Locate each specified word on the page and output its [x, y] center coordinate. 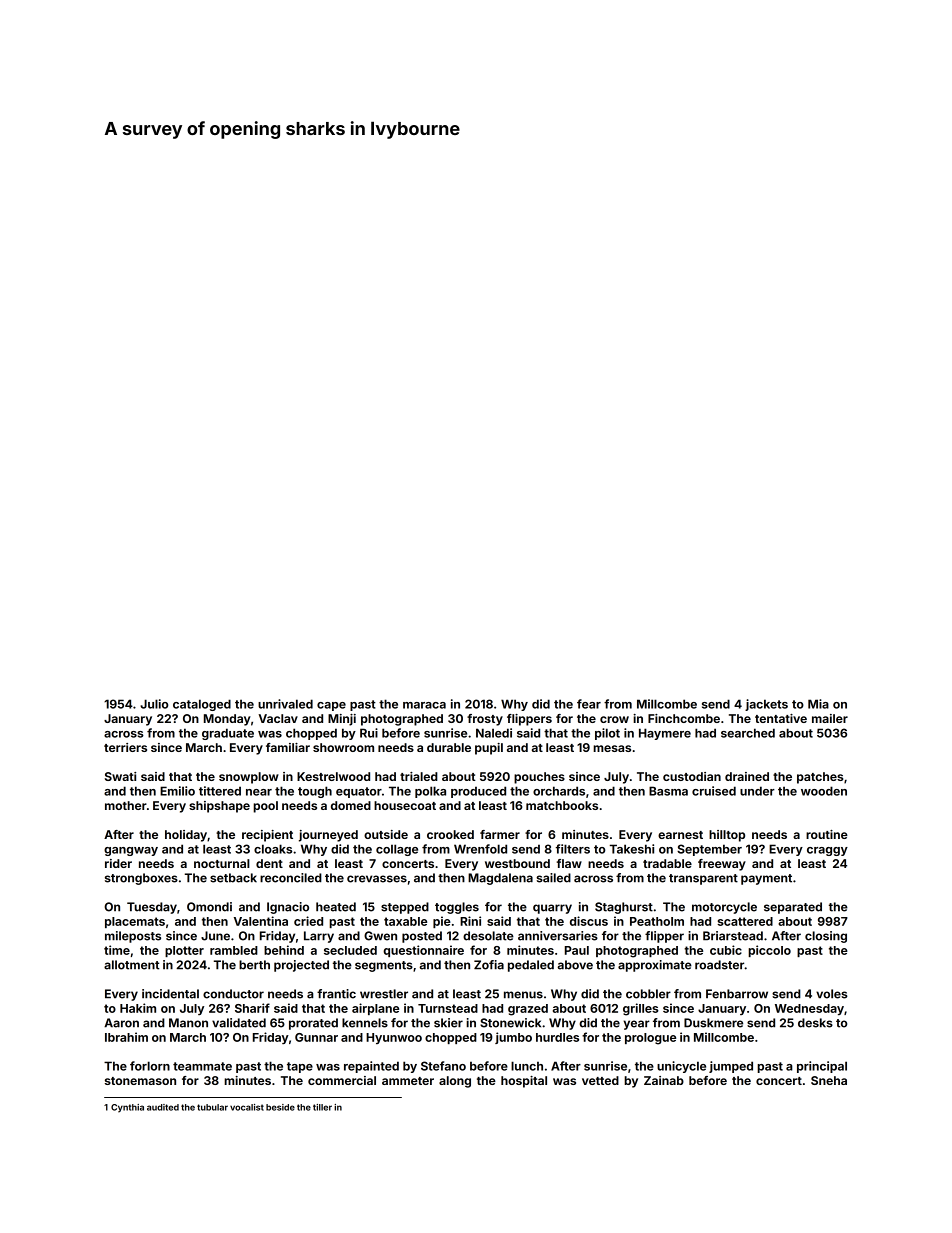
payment [766, 879]
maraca [424, 705]
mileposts [133, 937]
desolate [488, 936]
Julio [154, 704]
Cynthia [127, 1108]
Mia [818, 704]
